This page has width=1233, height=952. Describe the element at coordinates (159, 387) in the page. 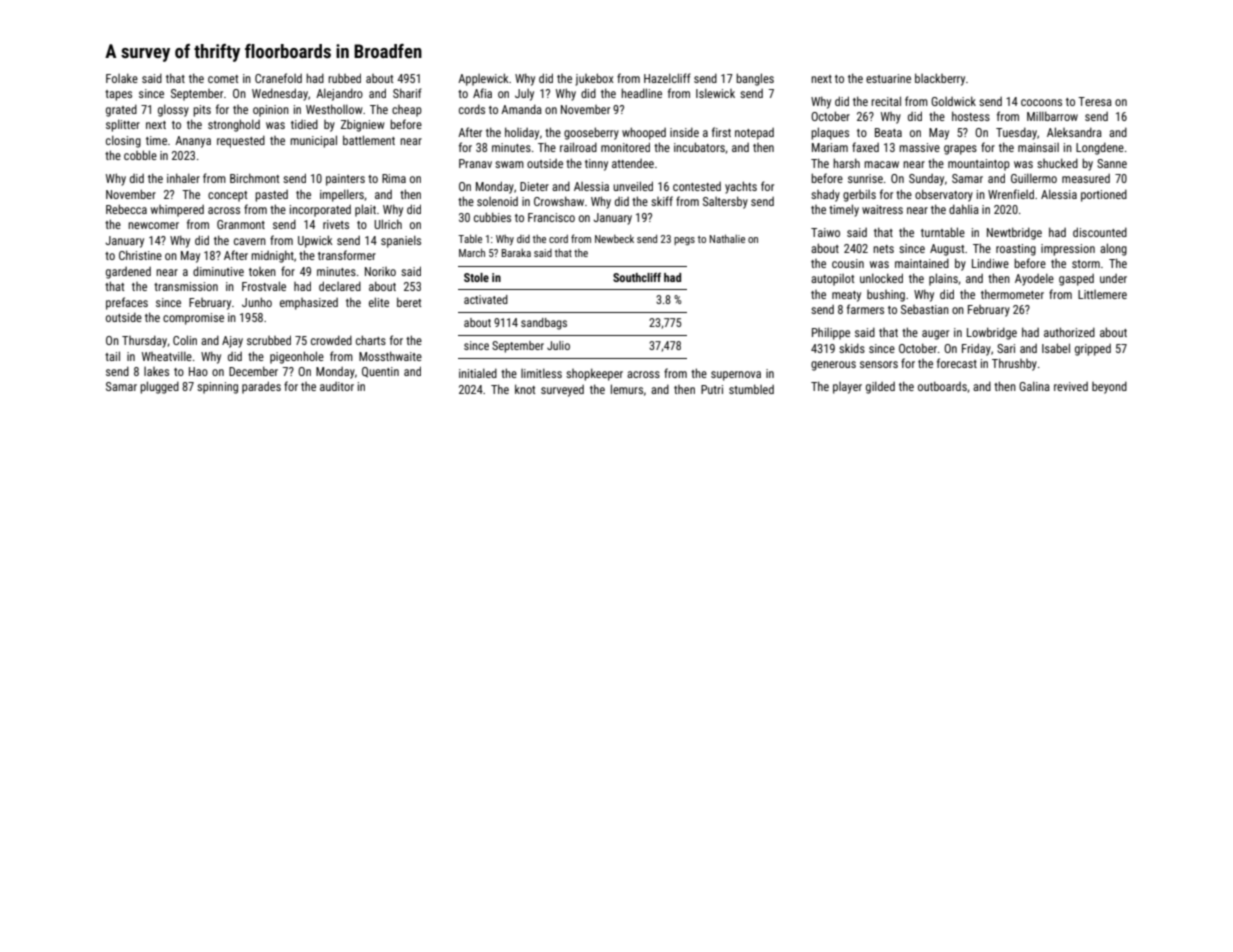

I see `plugged` at that location.
